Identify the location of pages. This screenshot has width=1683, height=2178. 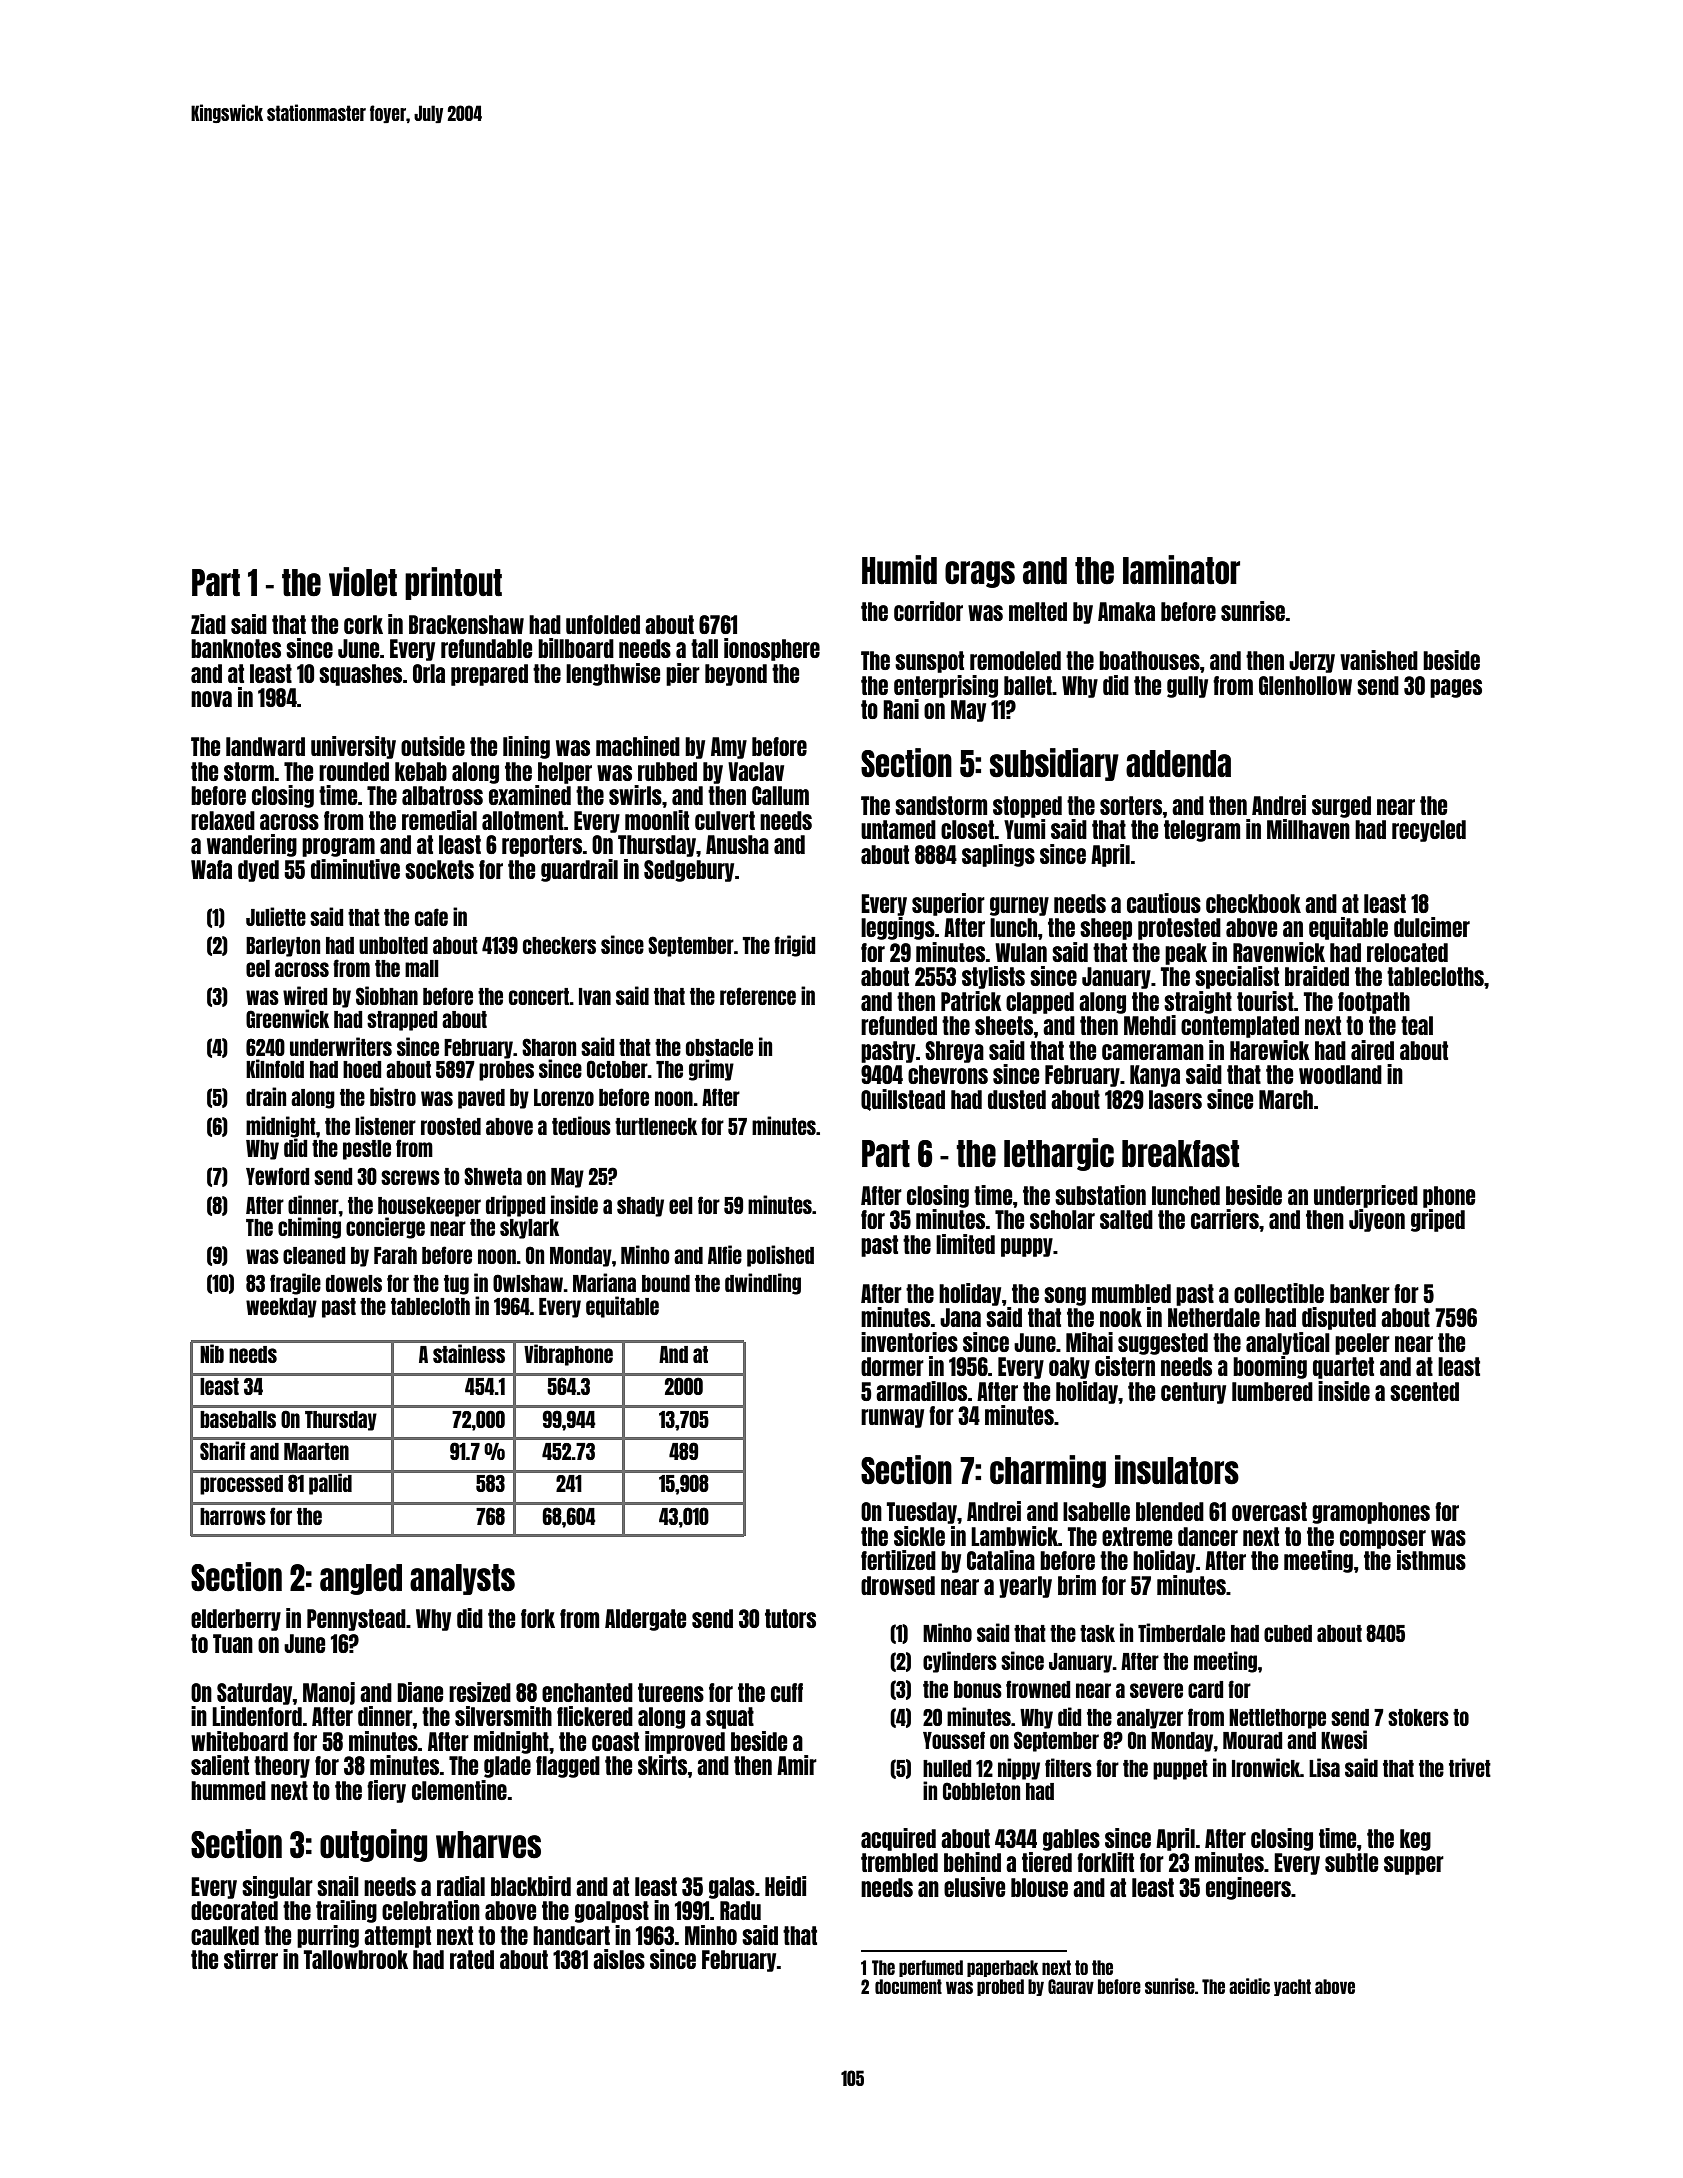
(1456, 688).
